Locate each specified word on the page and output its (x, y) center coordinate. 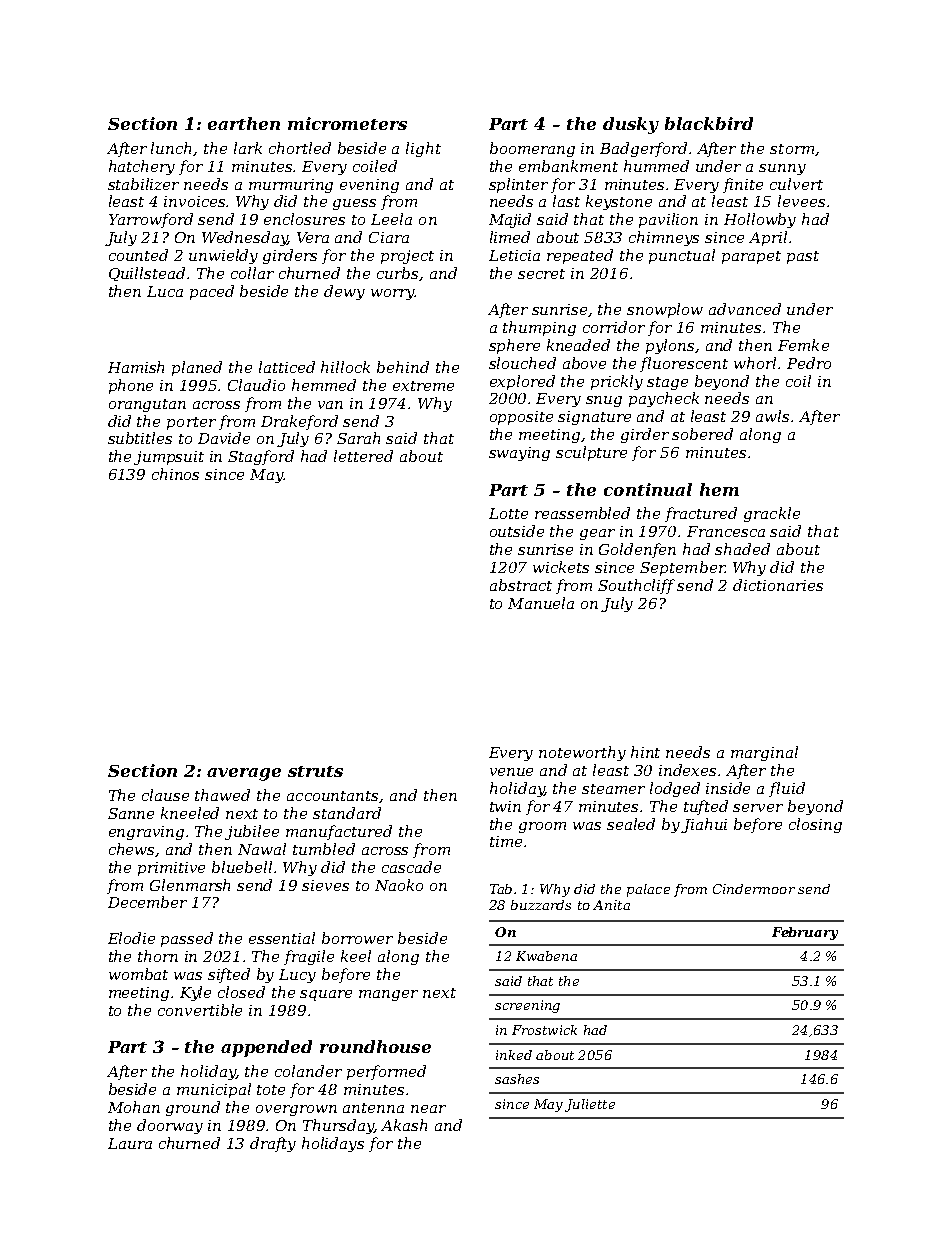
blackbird (709, 123)
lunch (172, 149)
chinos (175, 474)
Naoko (399, 885)
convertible (200, 1010)
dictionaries (778, 585)
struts (315, 771)
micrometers (347, 123)
